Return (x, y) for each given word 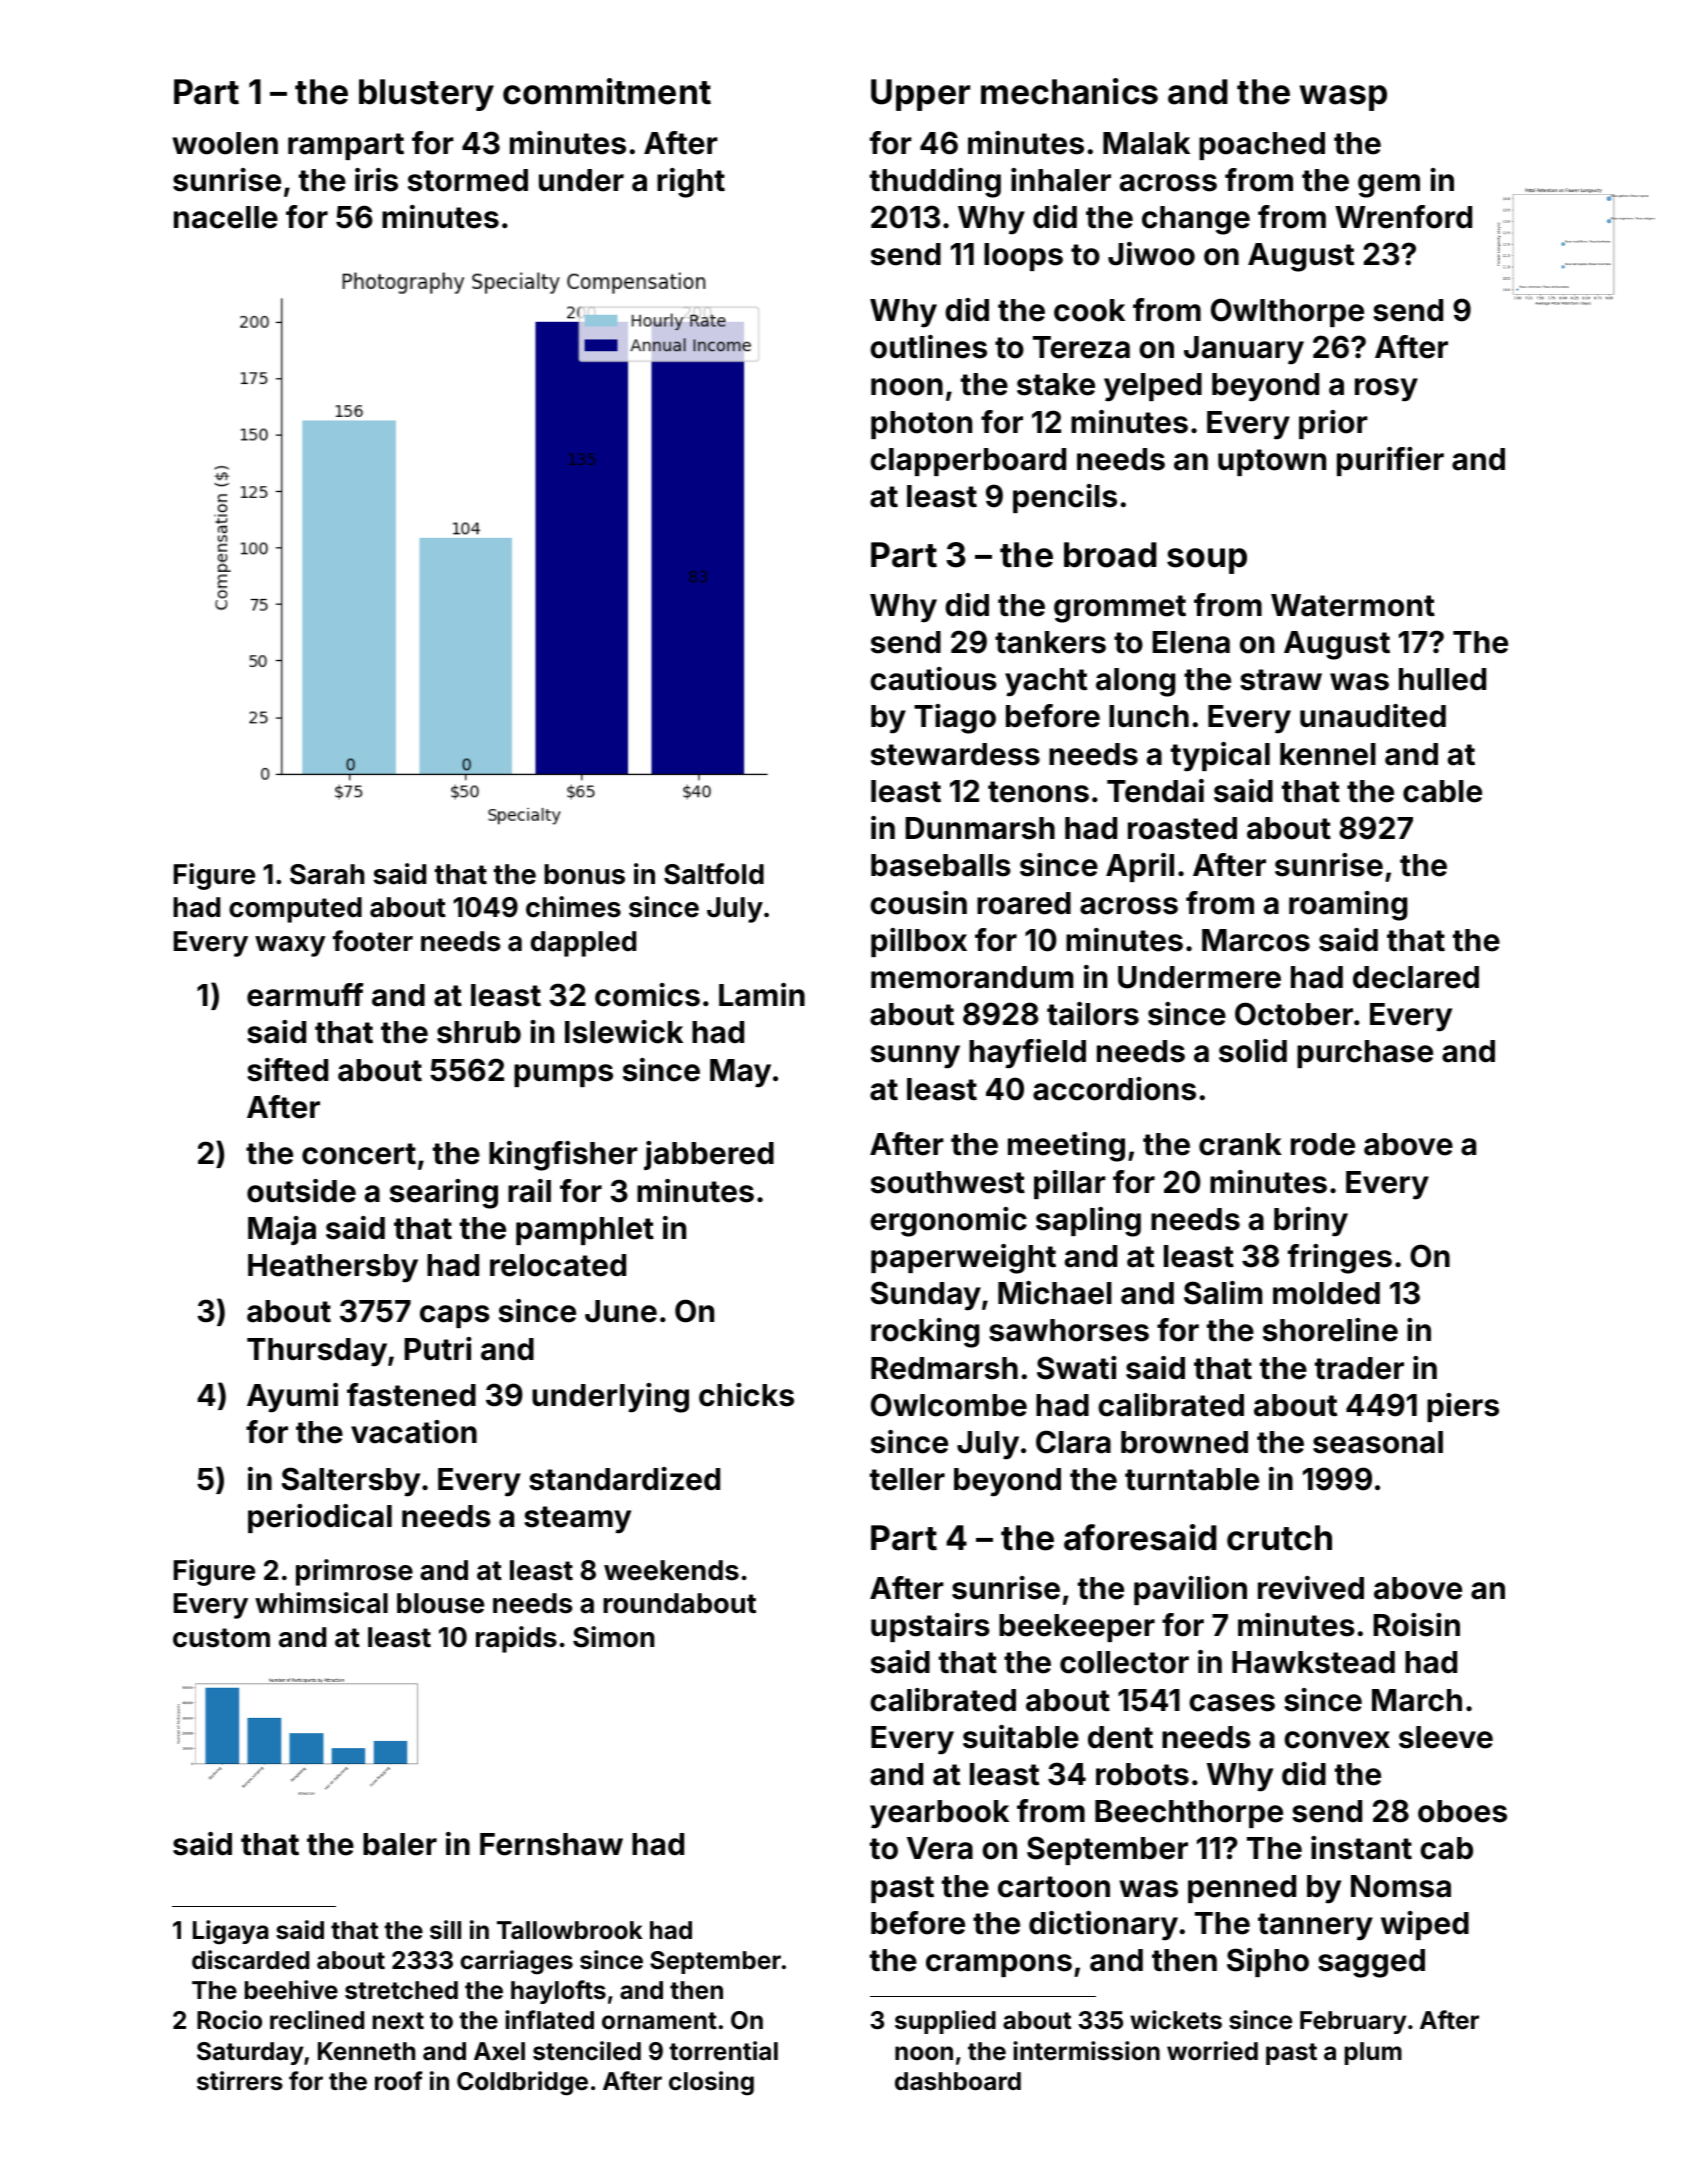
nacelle (226, 217)
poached (1262, 146)
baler (400, 1844)
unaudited (1373, 716)
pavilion (1190, 1590)
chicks (746, 1395)
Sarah (327, 874)
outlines (928, 347)
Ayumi (292, 1398)
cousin (918, 903)
